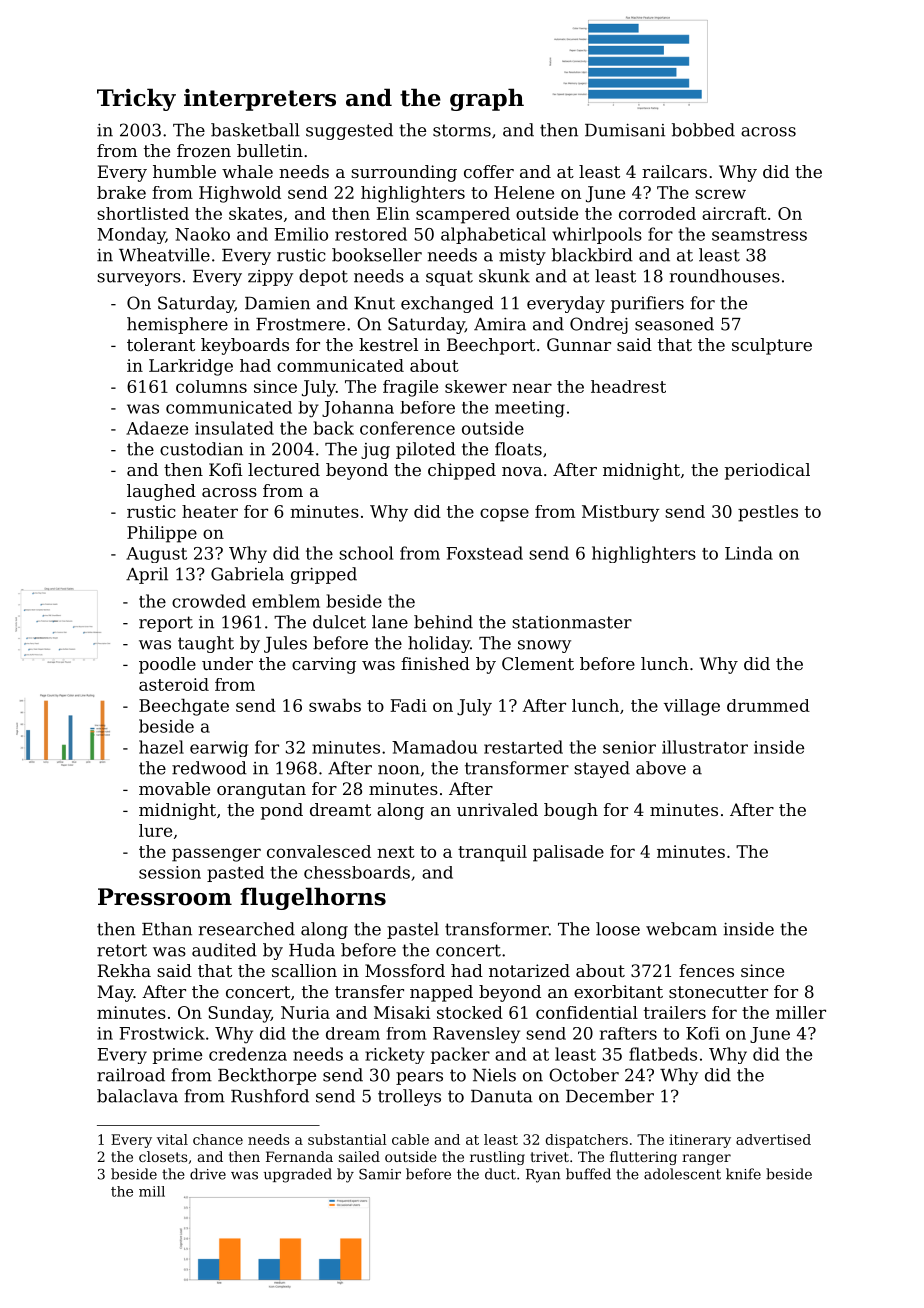 The height and width of the screenshot is (1308, 924). What do you see at coordinates (484, 553) in the screenshot?
I see `Foxstead` at bounding box center [484, 553].
